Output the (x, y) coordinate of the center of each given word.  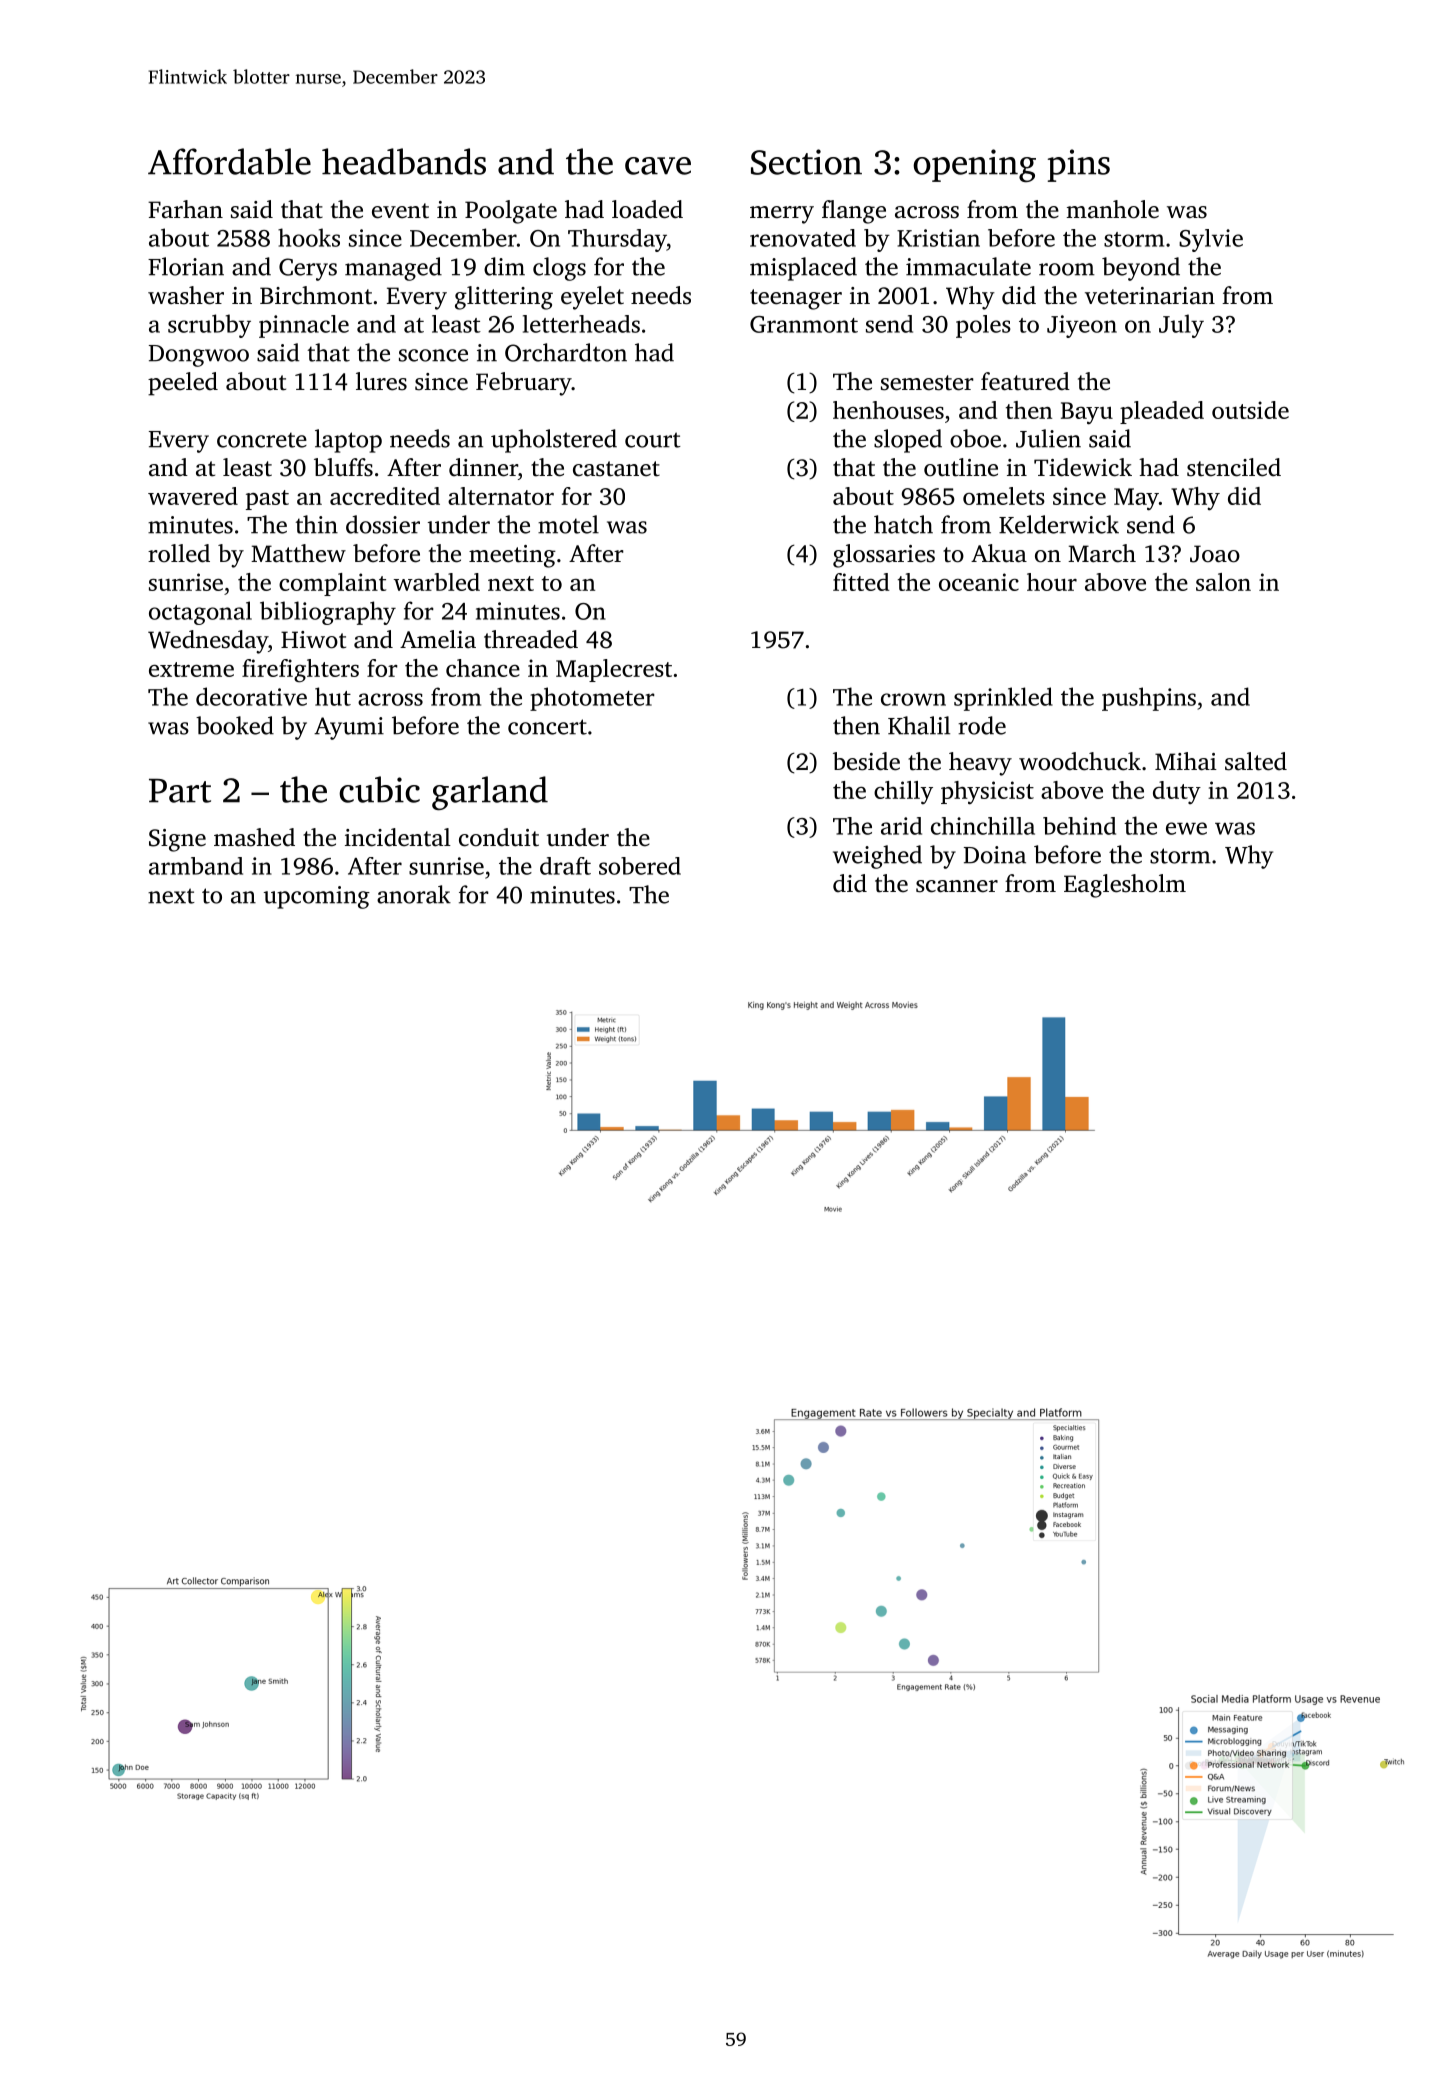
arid (901, 826)
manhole (1112, 209)
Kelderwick (1059, 524)
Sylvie (1211, 240)
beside (866, 761)
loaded (647, 209)
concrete (262, 440)
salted (1256, 761)
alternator (501, 496)
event (400, 211)
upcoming (317, 897)
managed (393, 269)
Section (806, 162)
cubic (379, 789)
